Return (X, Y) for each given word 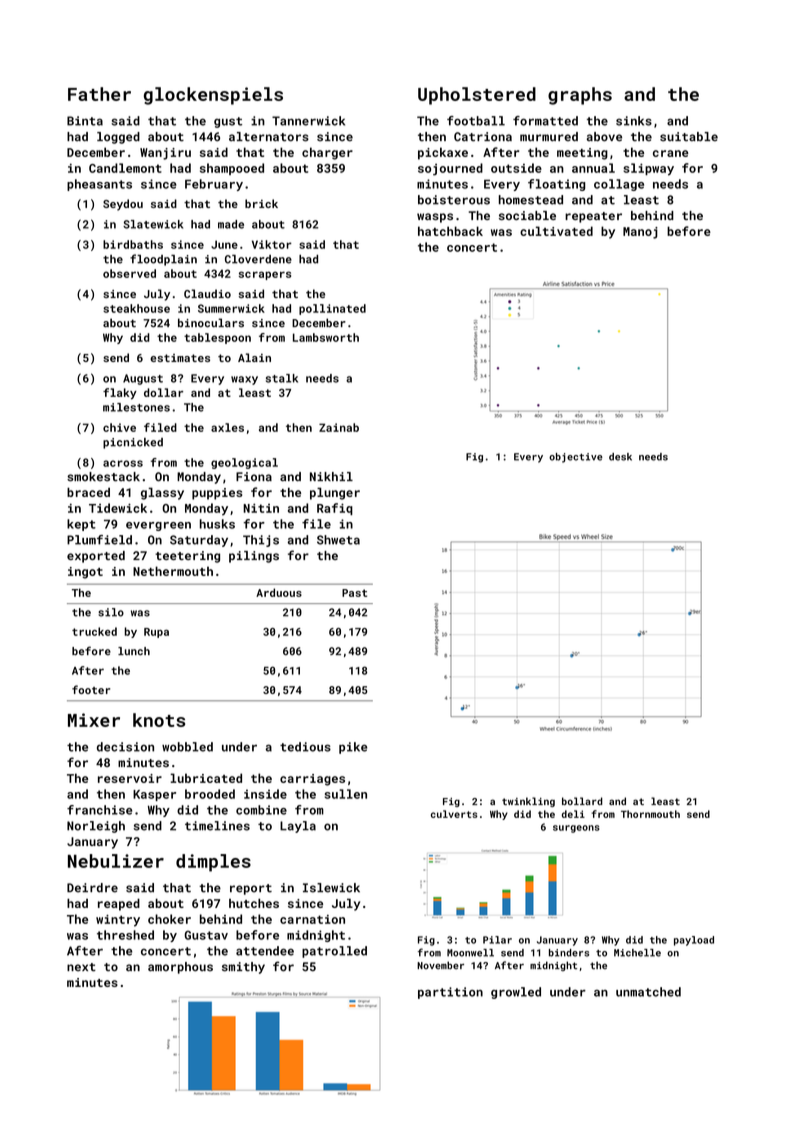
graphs (580, 96)
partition (450, 993)
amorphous (180, 968)
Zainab (339, 427)
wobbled (187, 747)
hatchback (450, 231)
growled (516, 993)
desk (620, 457)
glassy (162, 493)
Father (99, 94)
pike (353, 748)
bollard (582, 801)
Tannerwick (308, 121)
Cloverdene (258, 259)
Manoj (640, 233)
